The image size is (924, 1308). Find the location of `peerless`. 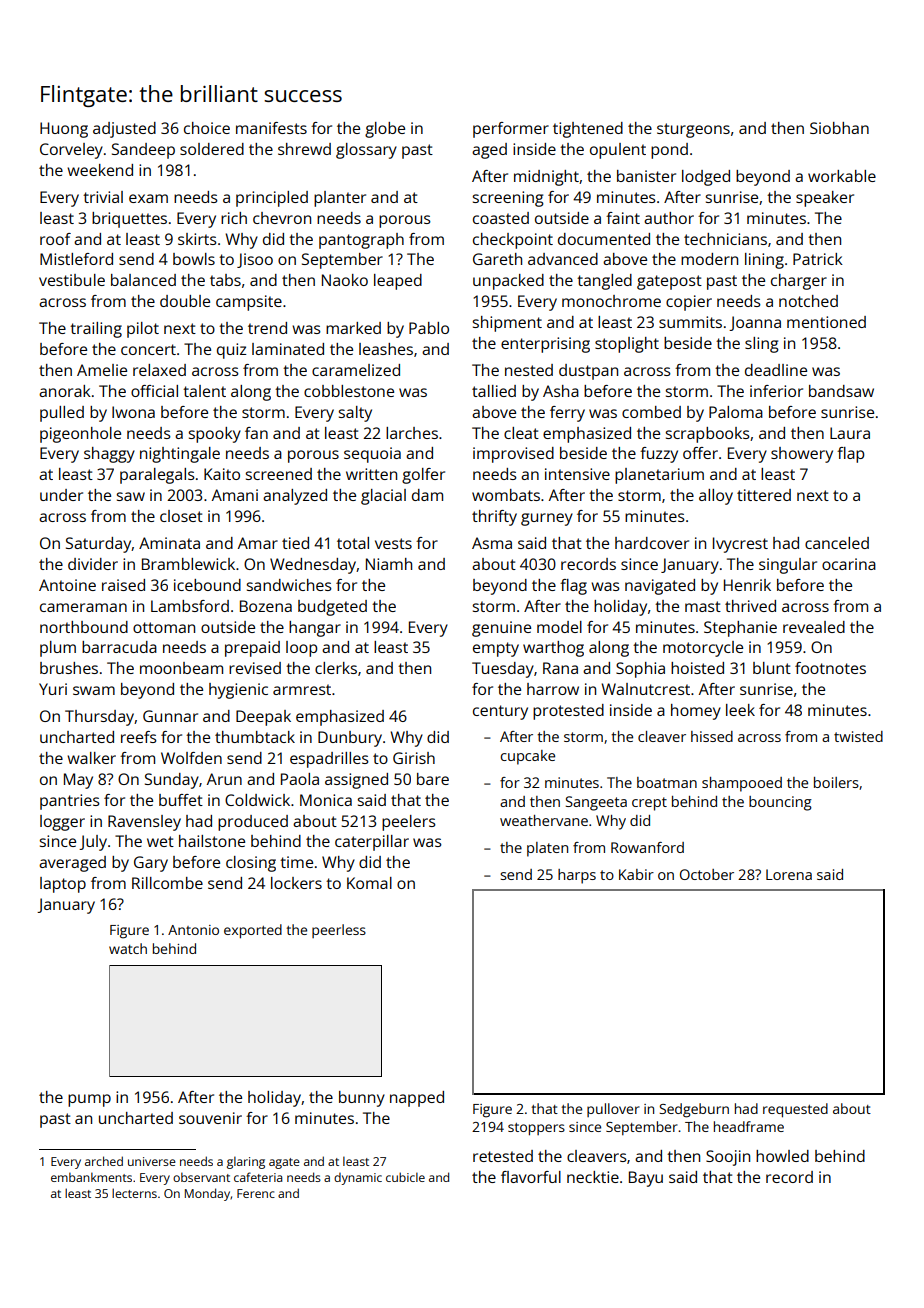

peerless is located at coordinates (339, 931).
